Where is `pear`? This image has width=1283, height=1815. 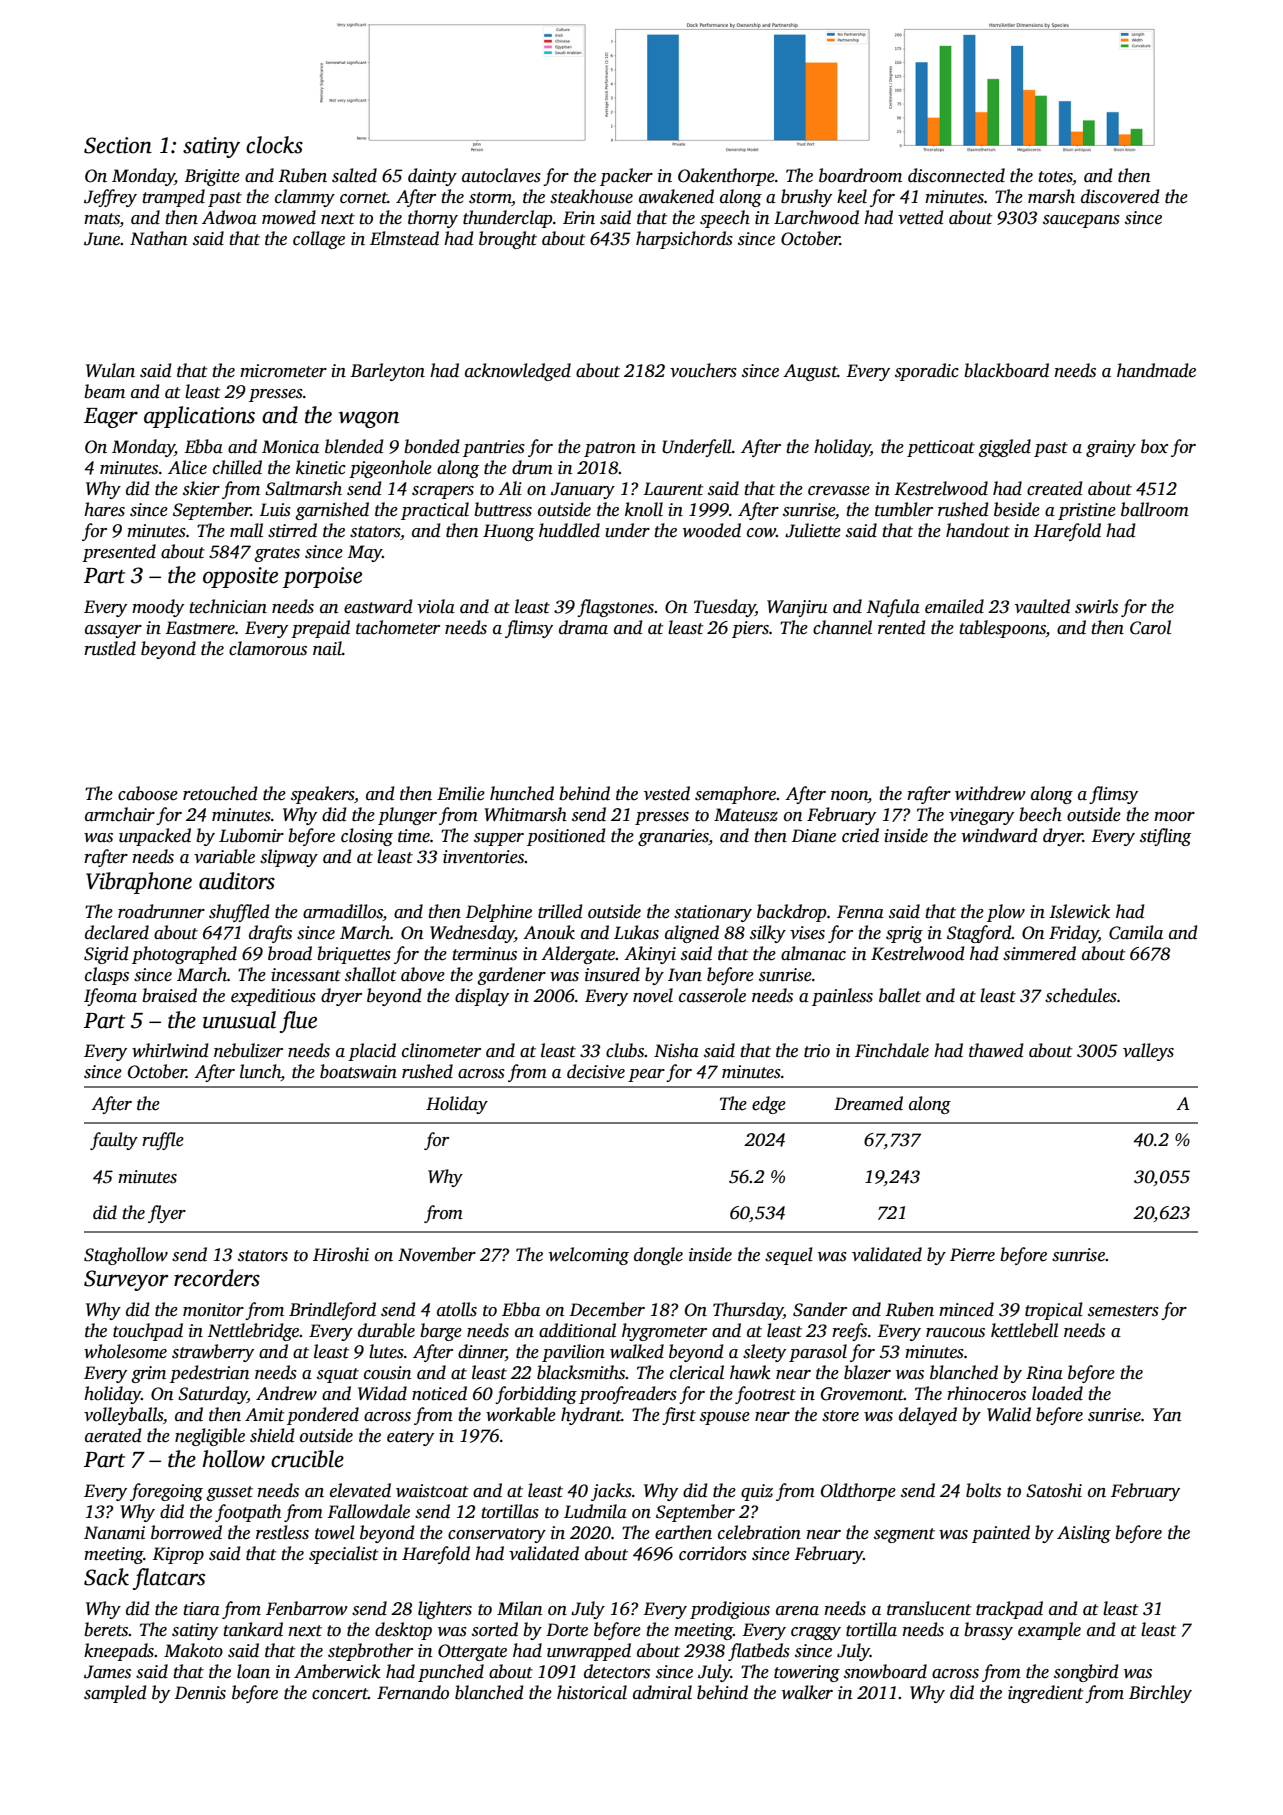
pear is located at coordinates (646, 1075).
